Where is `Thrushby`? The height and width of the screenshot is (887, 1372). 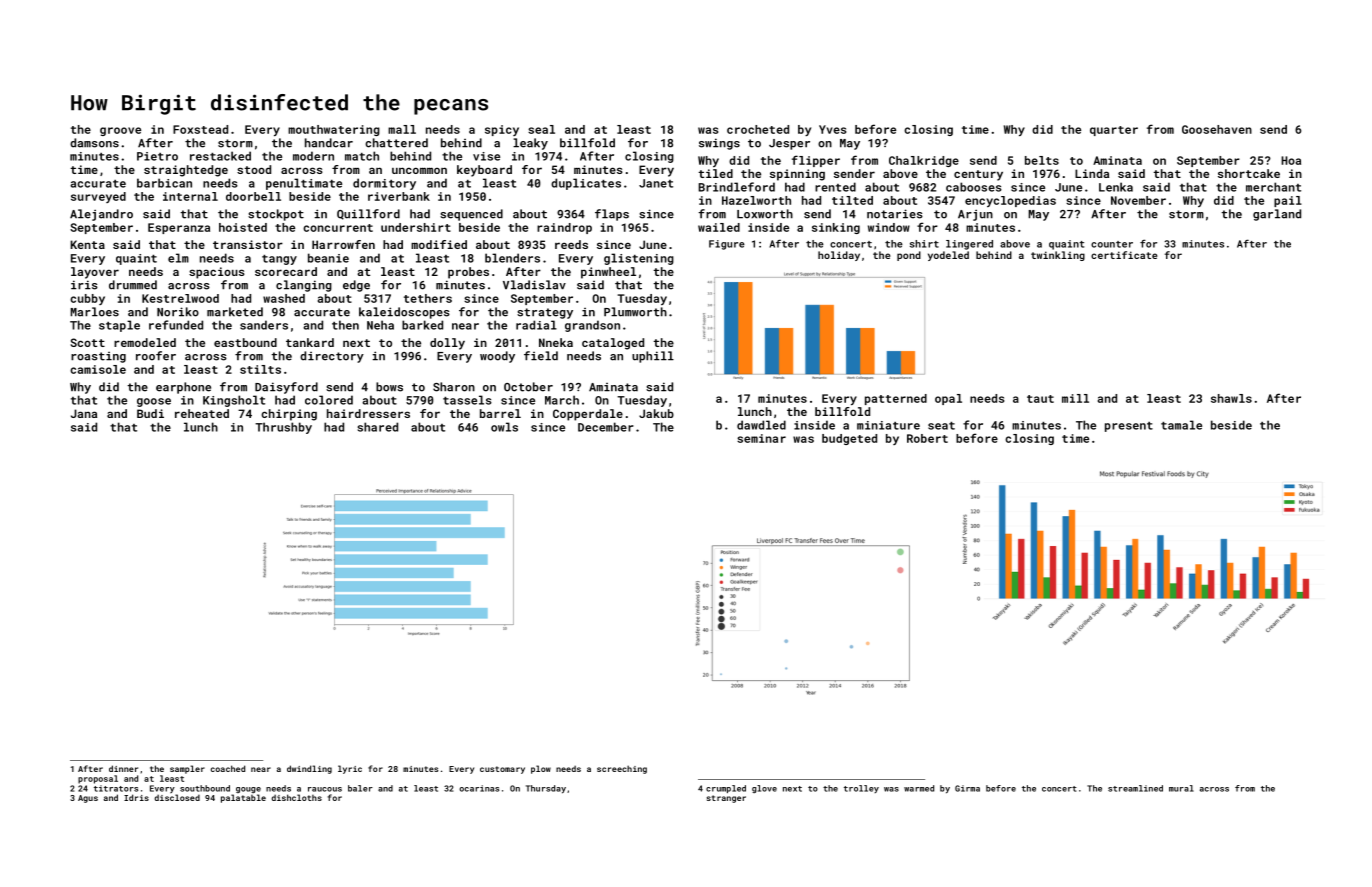 Thrushby is located at coordinates (283, 428).
